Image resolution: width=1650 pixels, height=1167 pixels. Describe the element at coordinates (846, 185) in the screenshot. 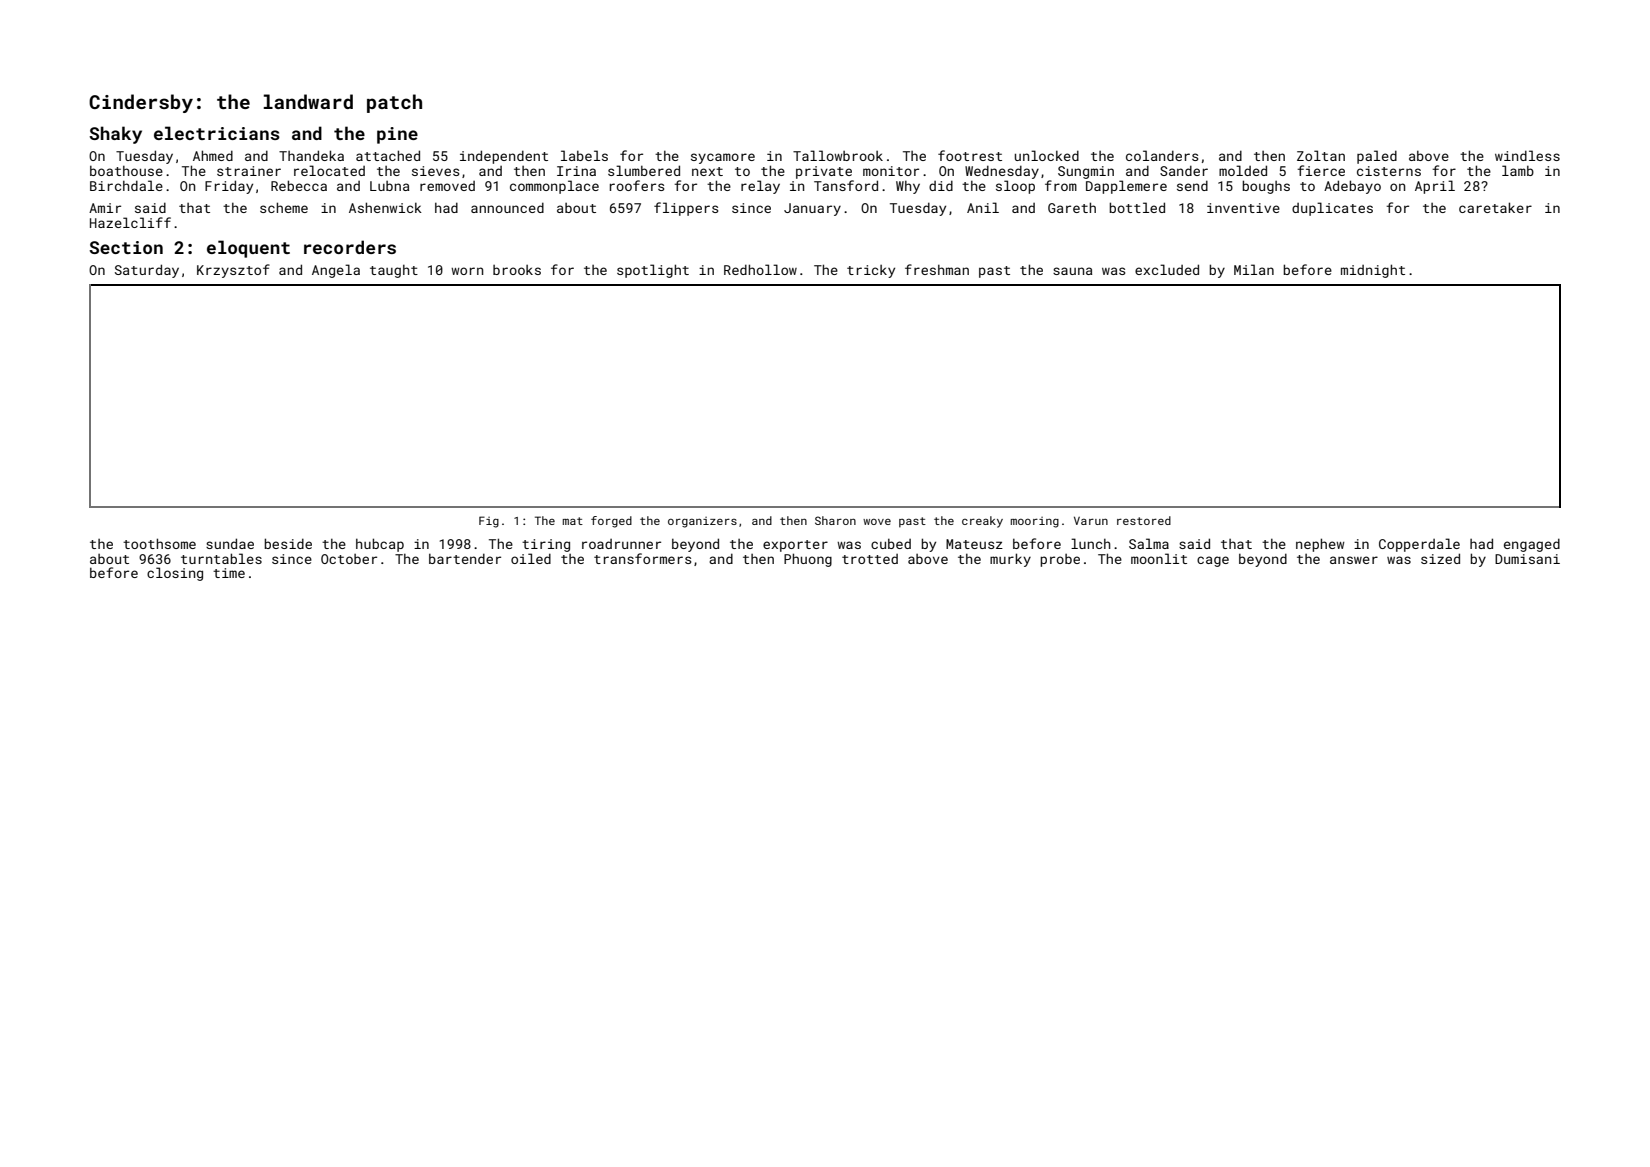

I see `Tansford` at that location.
